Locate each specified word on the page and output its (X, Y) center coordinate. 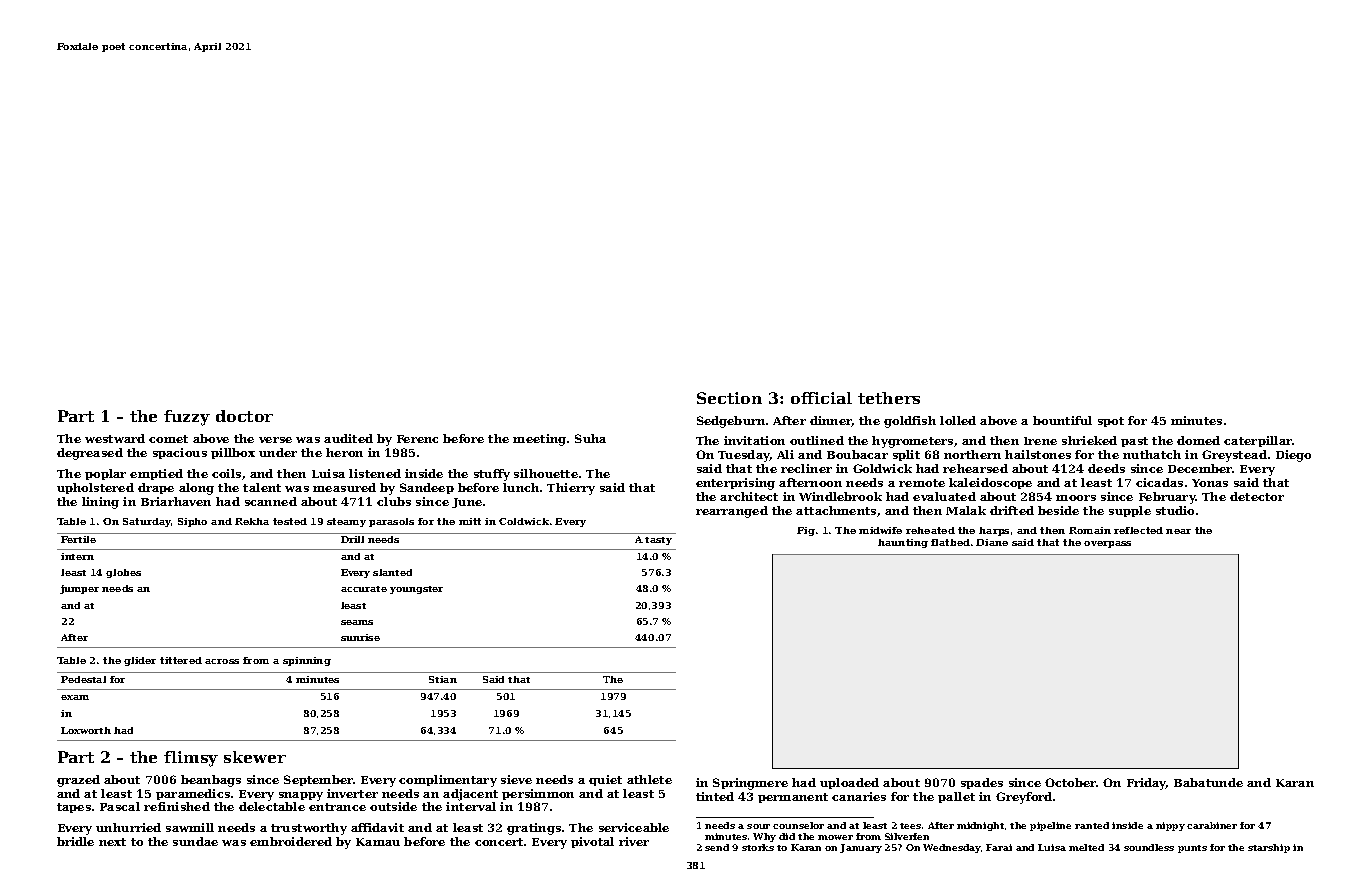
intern (77, 556)
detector (1257, 496)
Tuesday (744, 456)
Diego (1293, 456)
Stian (443, 679)
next (112, 842)
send (717, 847)
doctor (244, 416)
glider (140, 661)
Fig (806, 531)
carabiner (1212, 825)
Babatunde (1208, 782)
